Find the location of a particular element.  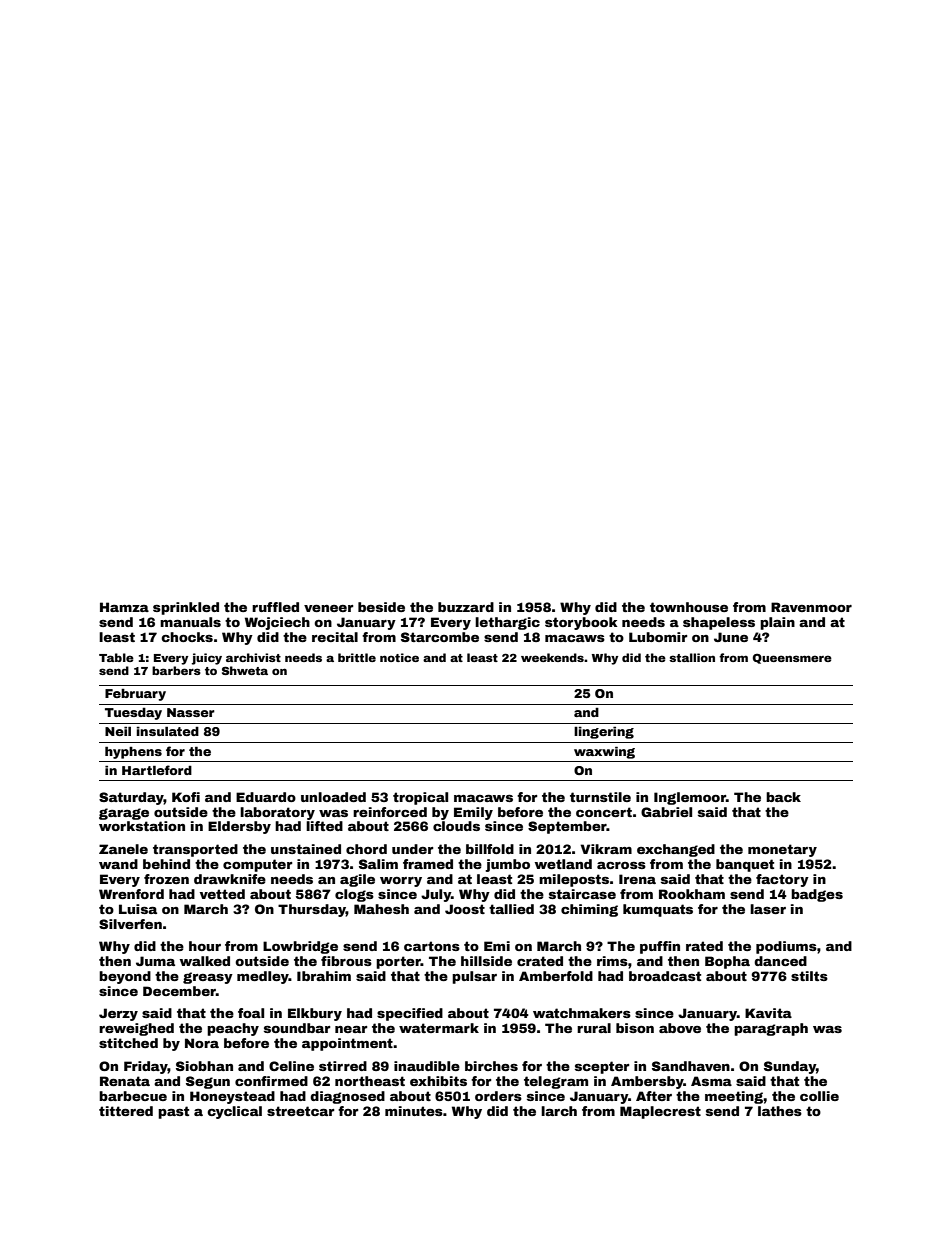

chord is located at coordinates (366, 849).
